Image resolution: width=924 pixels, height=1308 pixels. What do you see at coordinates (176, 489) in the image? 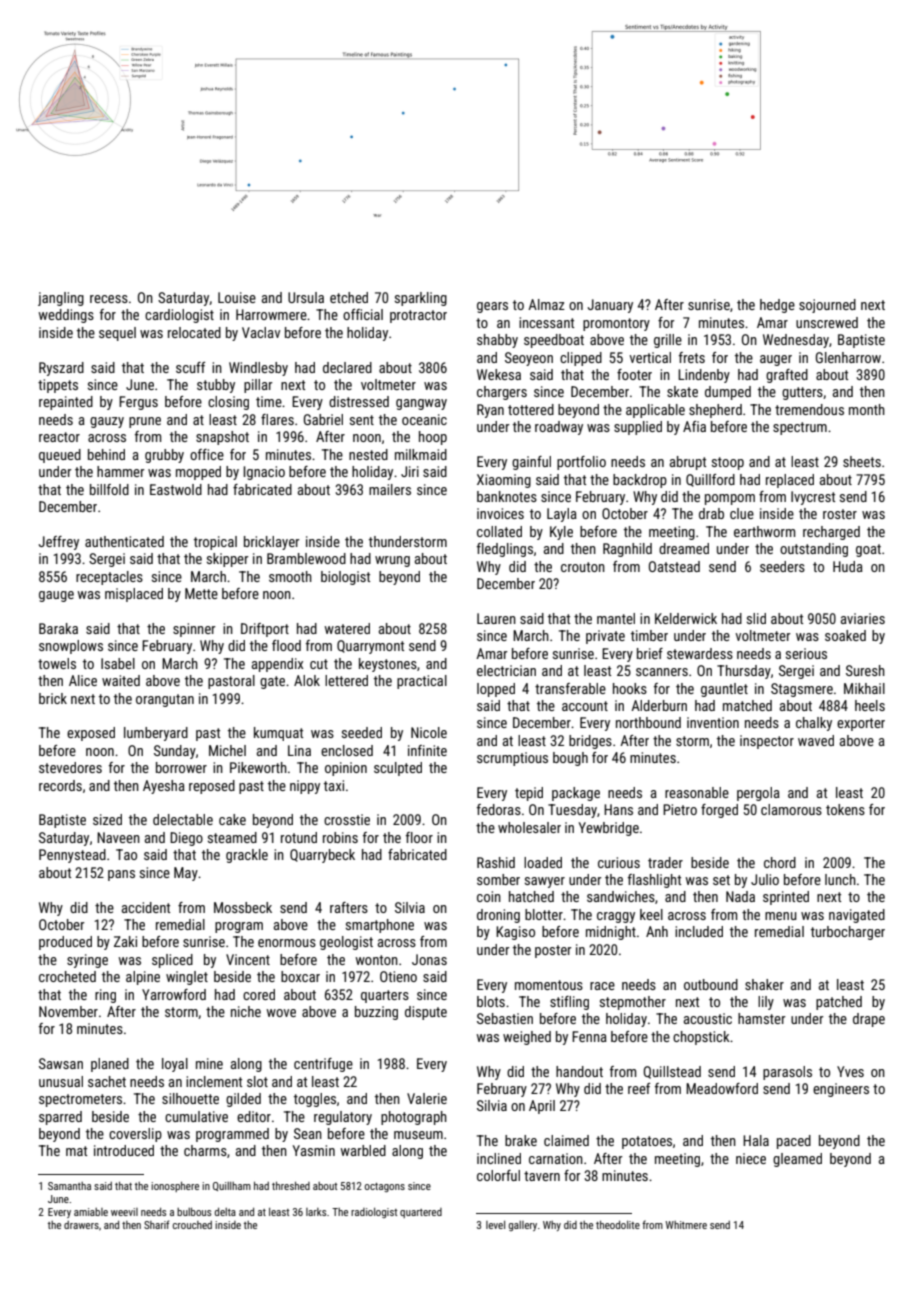
I see `Eastwold` at bounding box center [176, 489].
